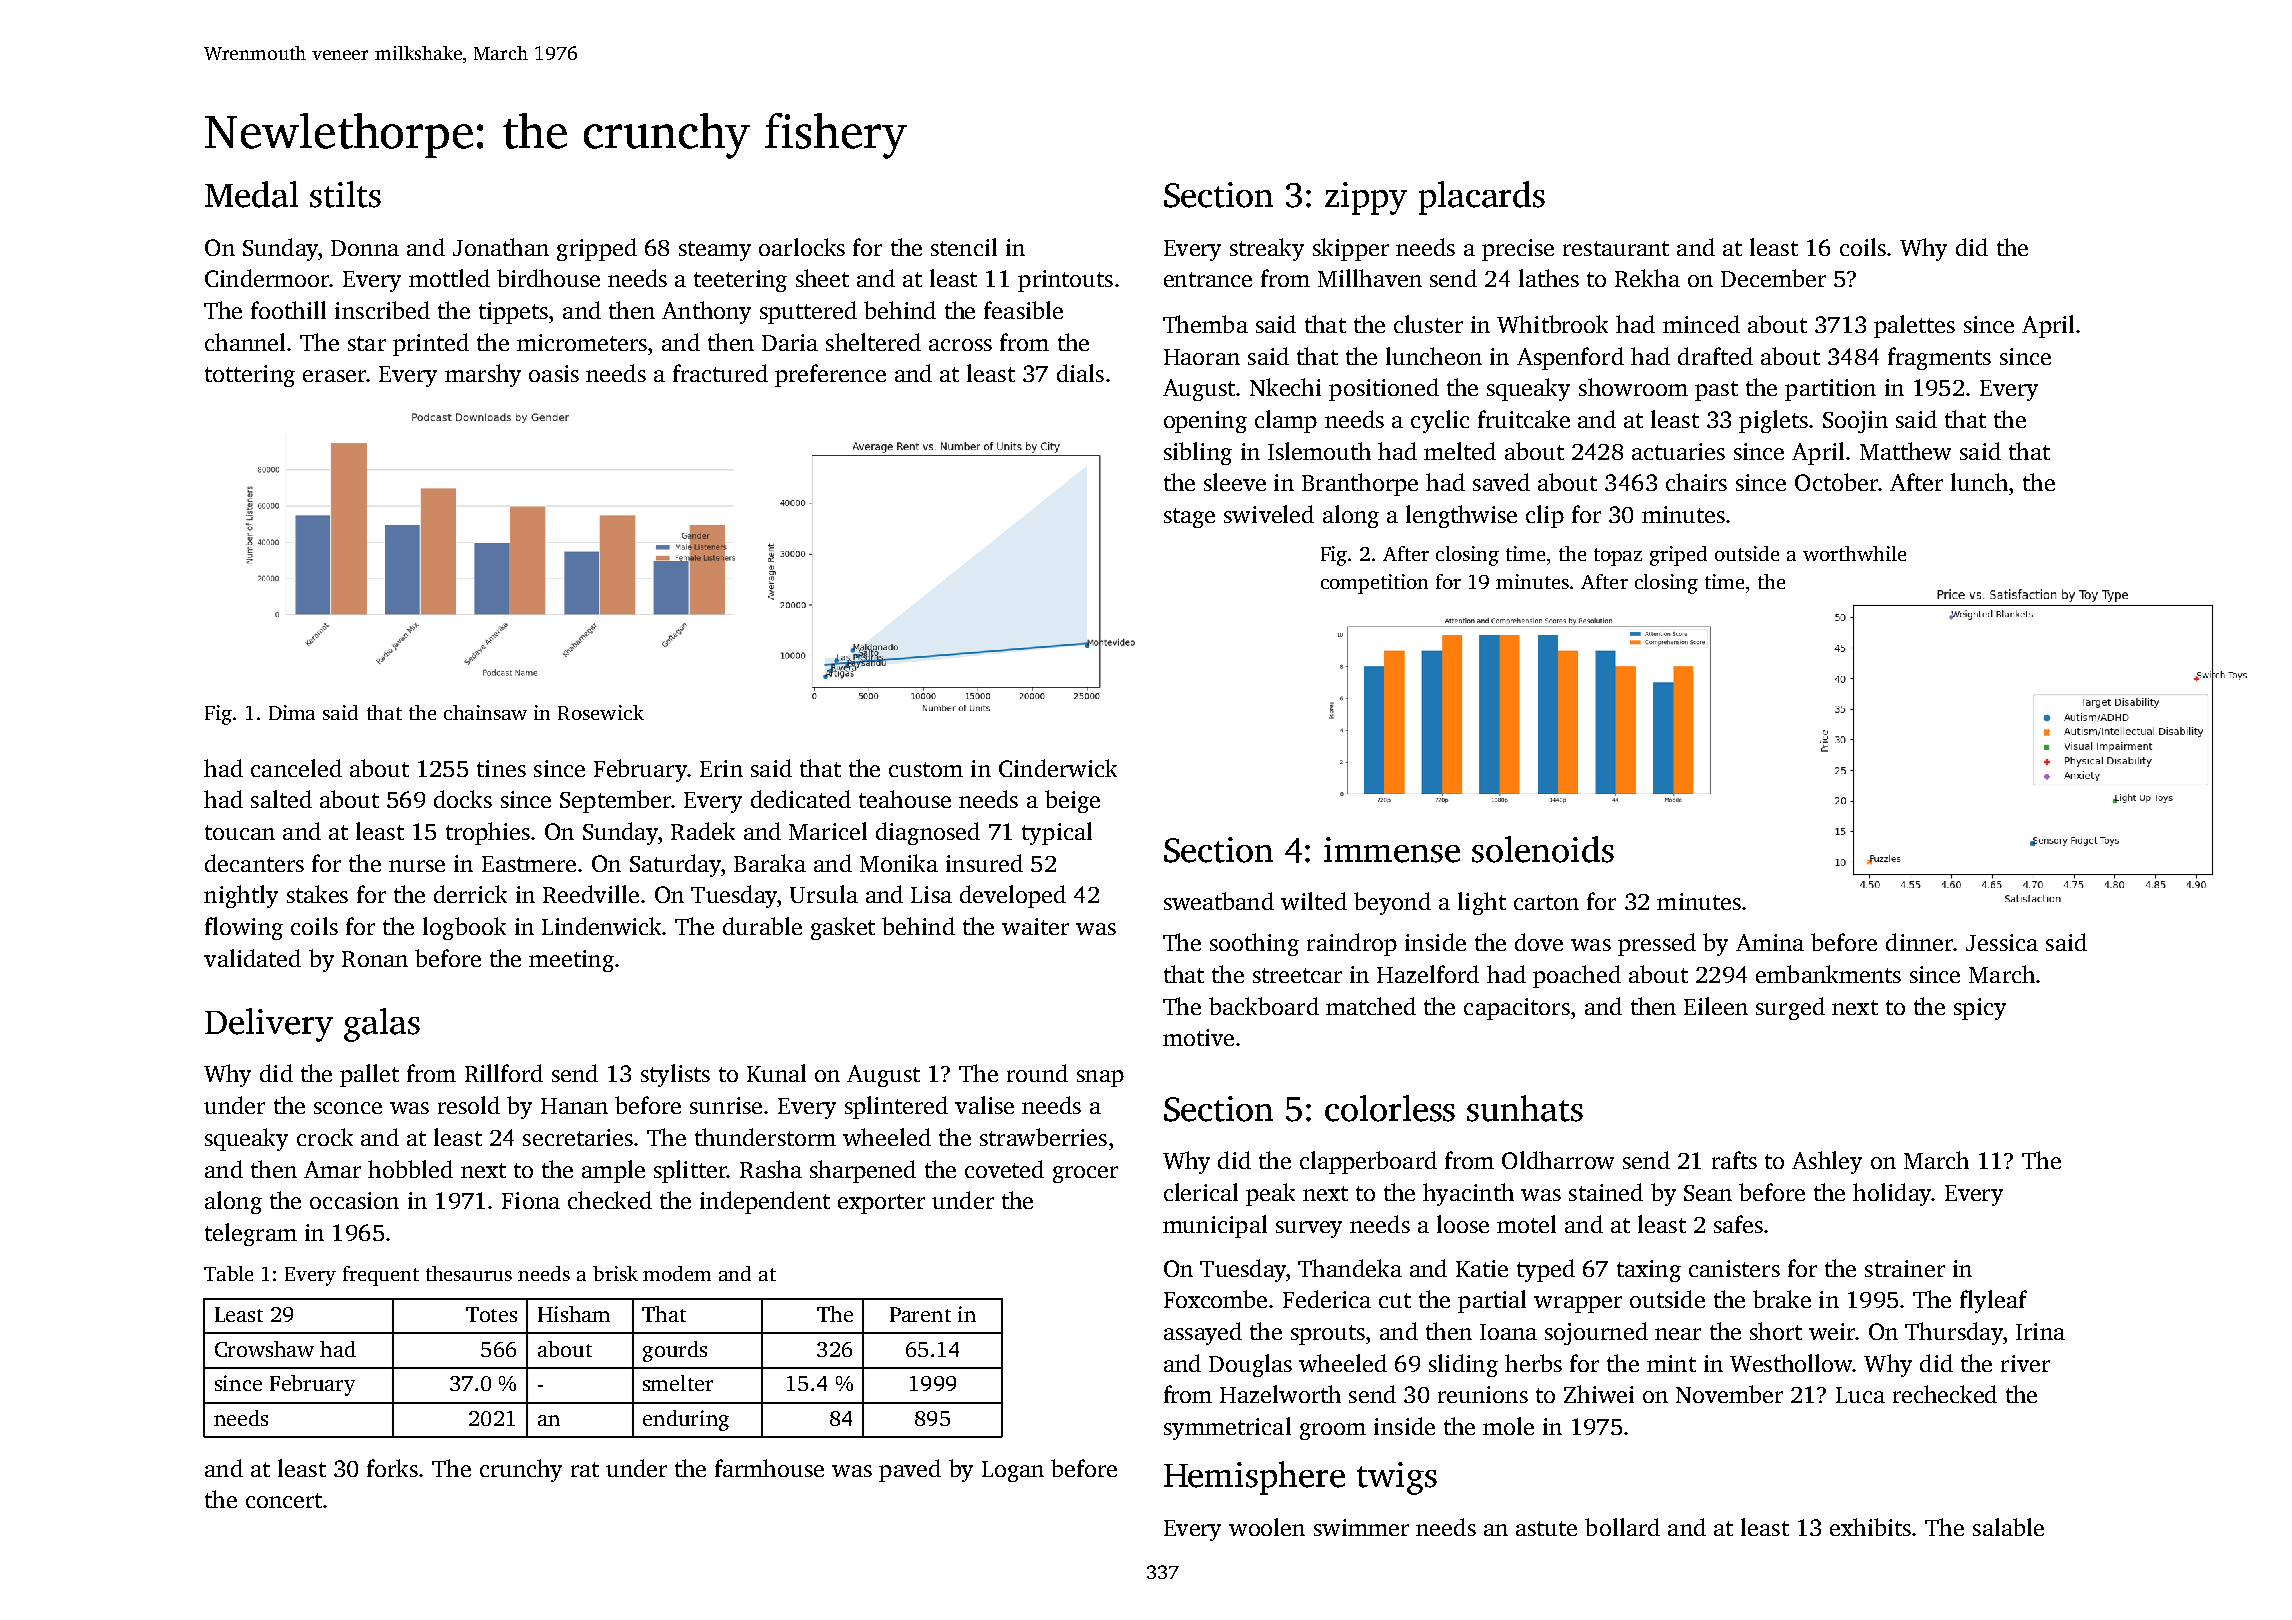  What do you see at coordinates (1267, 1527) in the document?
I see `woolen` at bounding box center [1267, 1527].
